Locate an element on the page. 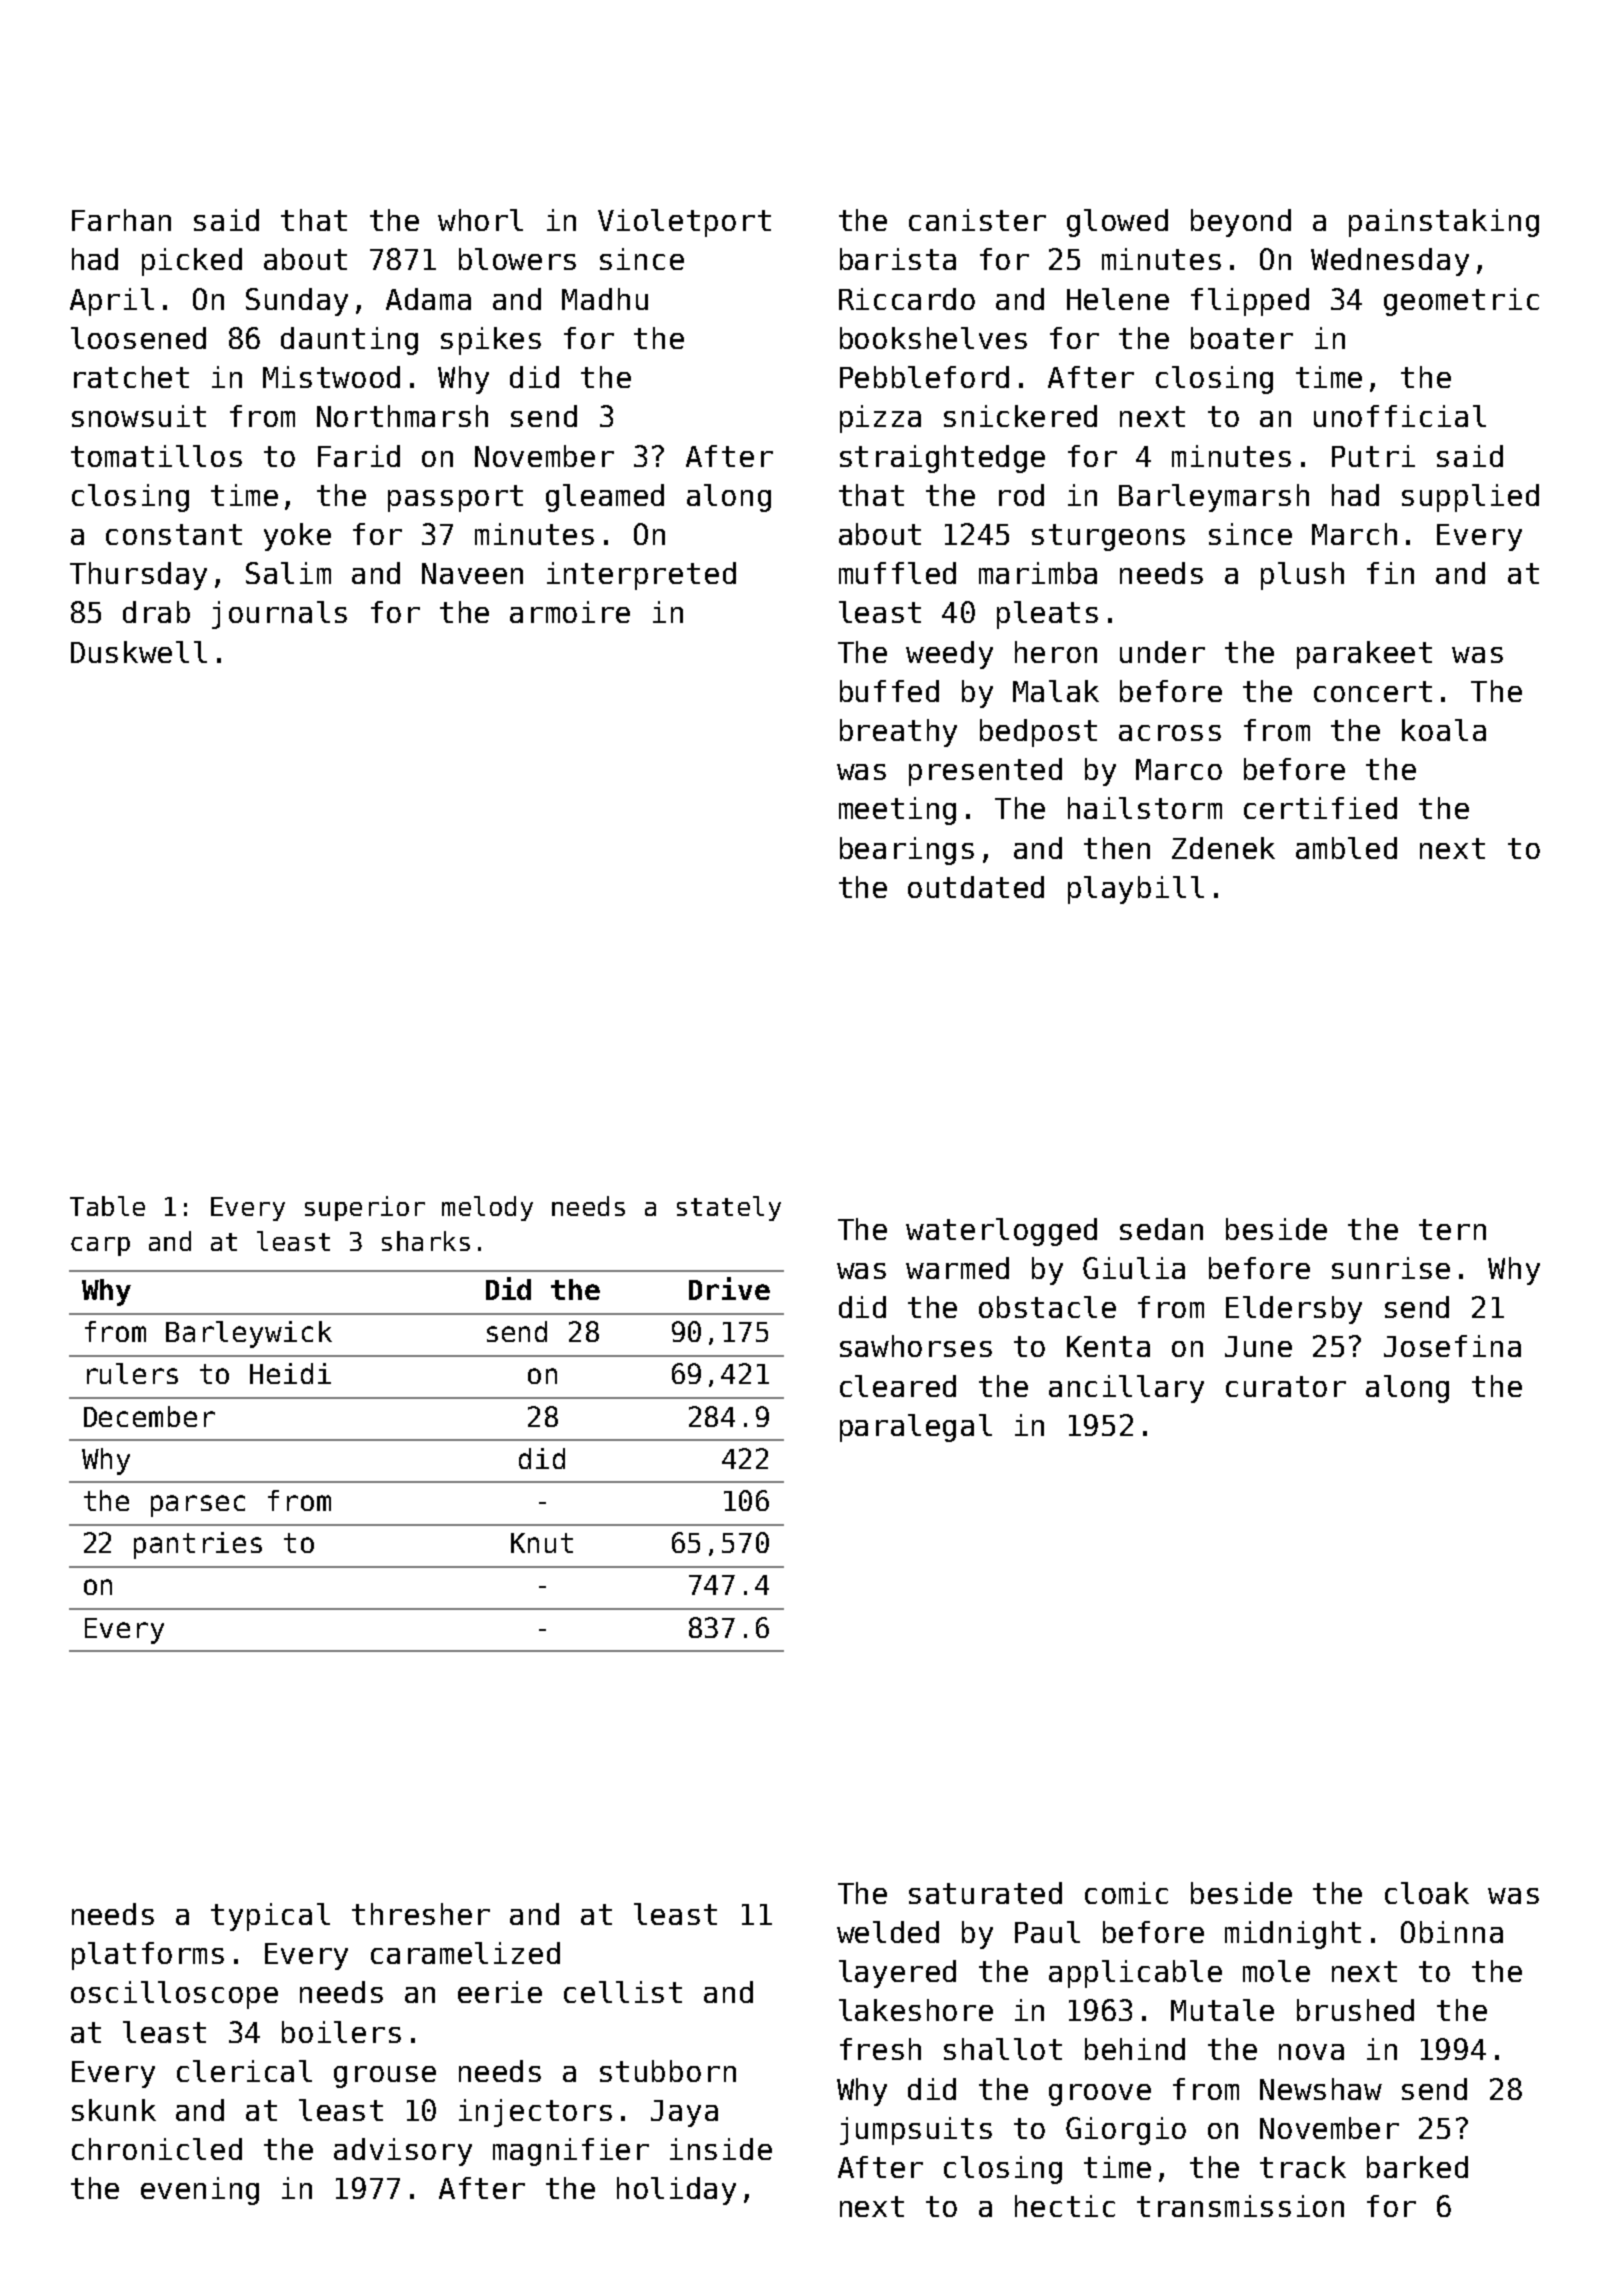 Image resolution: width=1620 pixels, height=2292 pixels. jumpsuits is located at coordinates (916, 2131).
